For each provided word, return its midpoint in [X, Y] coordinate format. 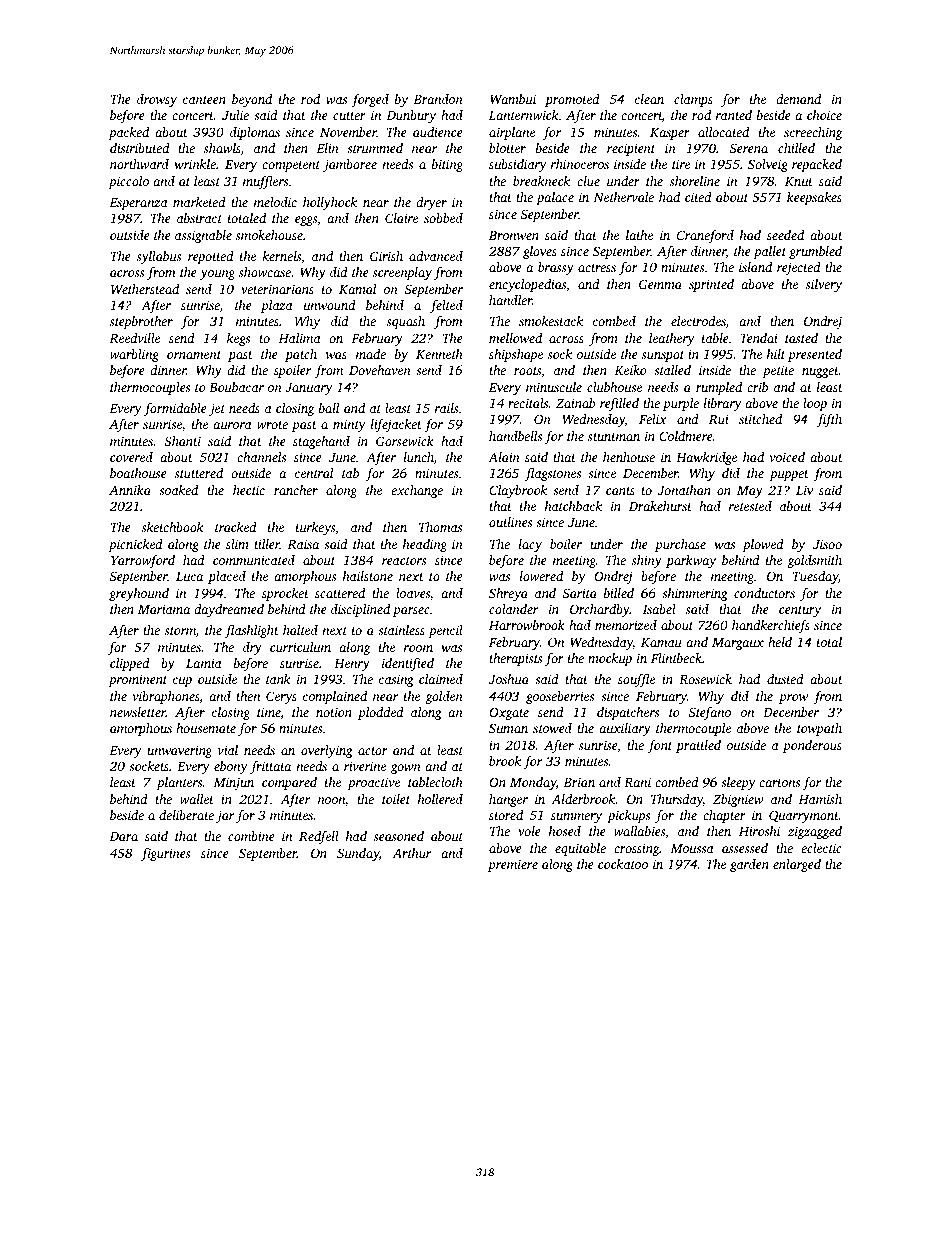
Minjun [233, 783]
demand [798, 99]
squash [406, 322]
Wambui [513, 99]
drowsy [157, 100]
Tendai [759, 338]
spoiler [292, 371]
